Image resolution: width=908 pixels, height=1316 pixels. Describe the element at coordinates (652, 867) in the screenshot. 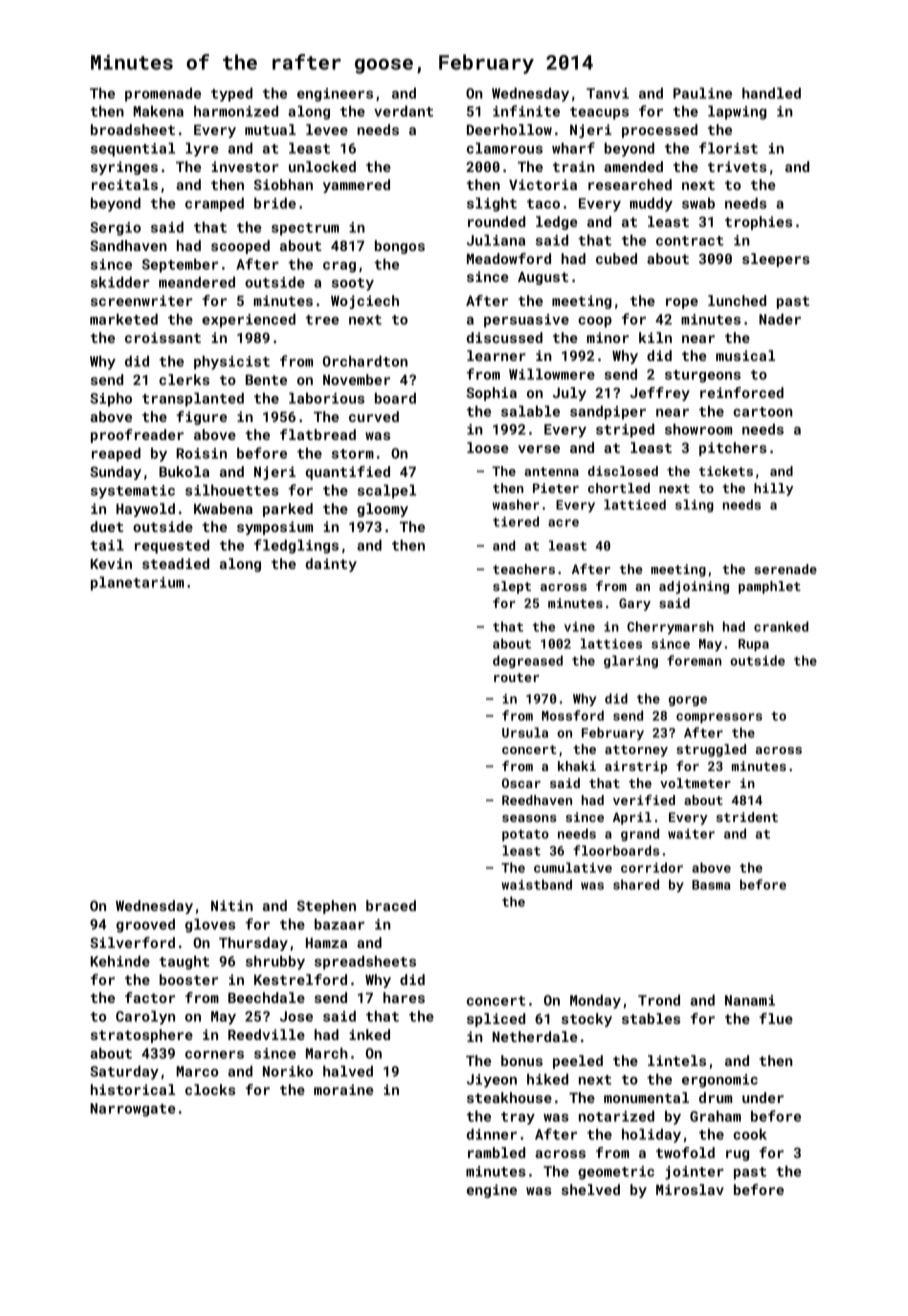

I see `corridor` at that location.
